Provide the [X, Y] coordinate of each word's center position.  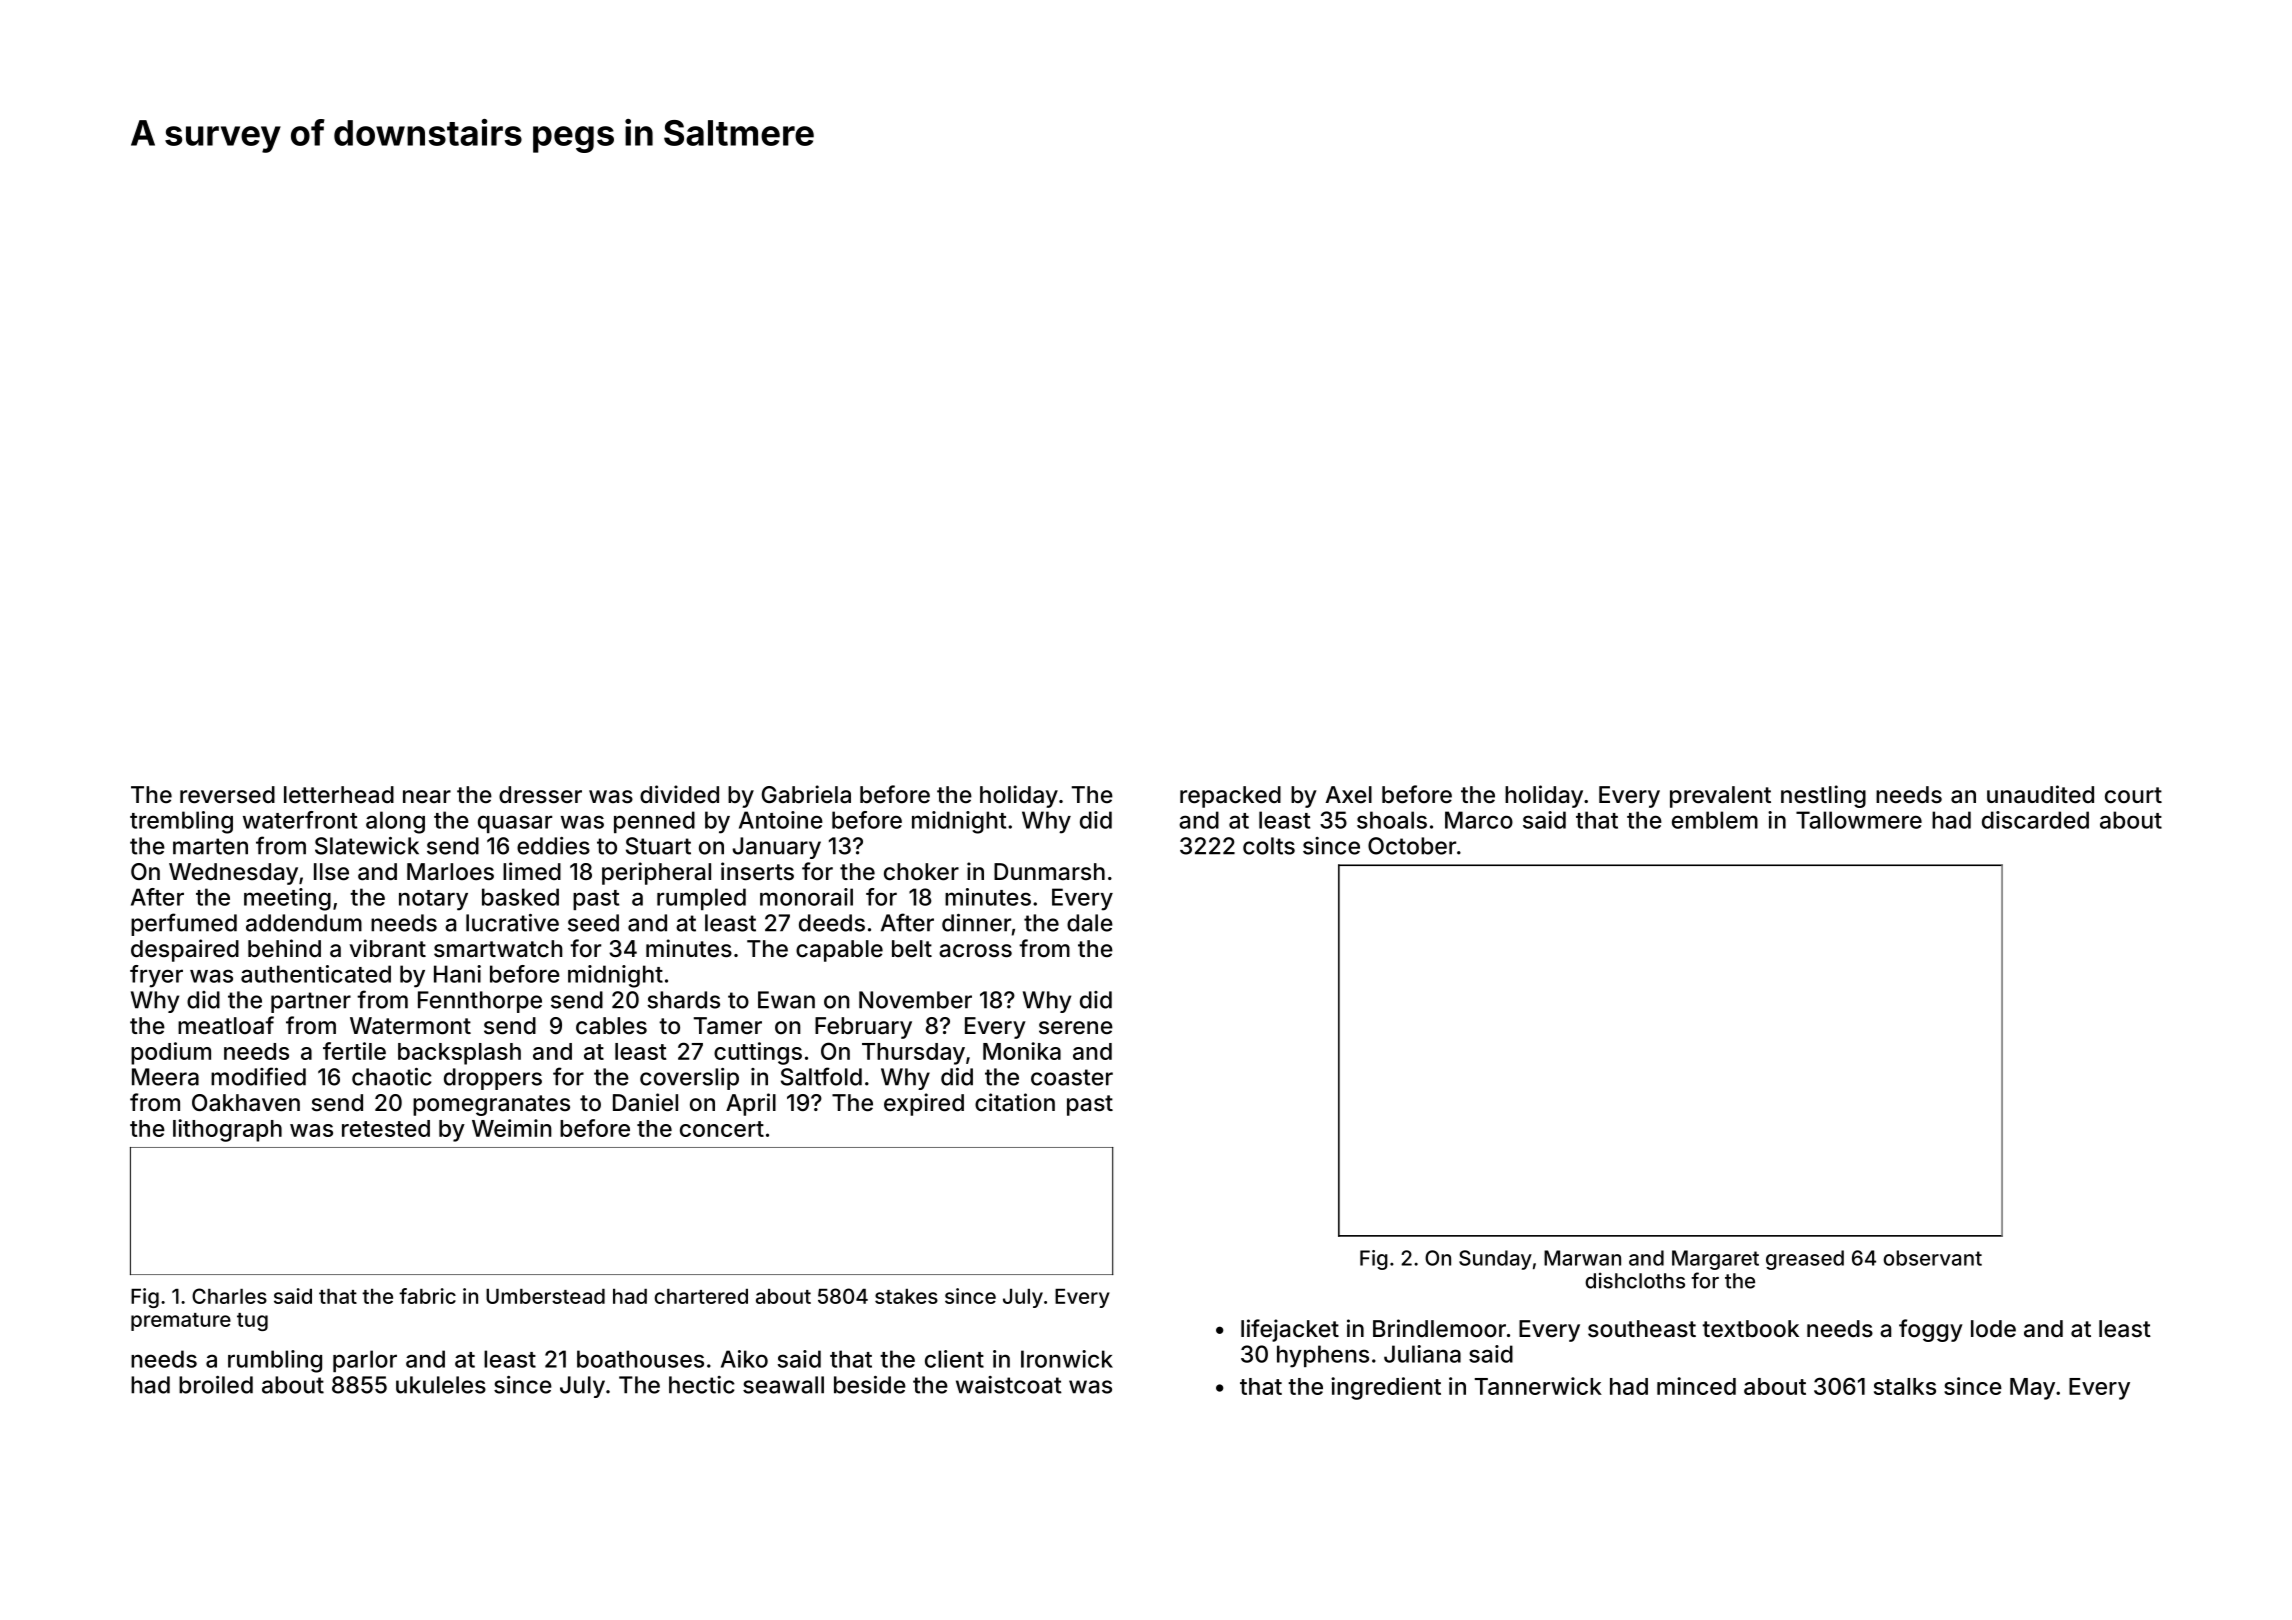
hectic [702, 1385]
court [2133, 795]
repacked [1230, 797]
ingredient [1386, 1388]
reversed [227, 795]
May [2032, 1389]
